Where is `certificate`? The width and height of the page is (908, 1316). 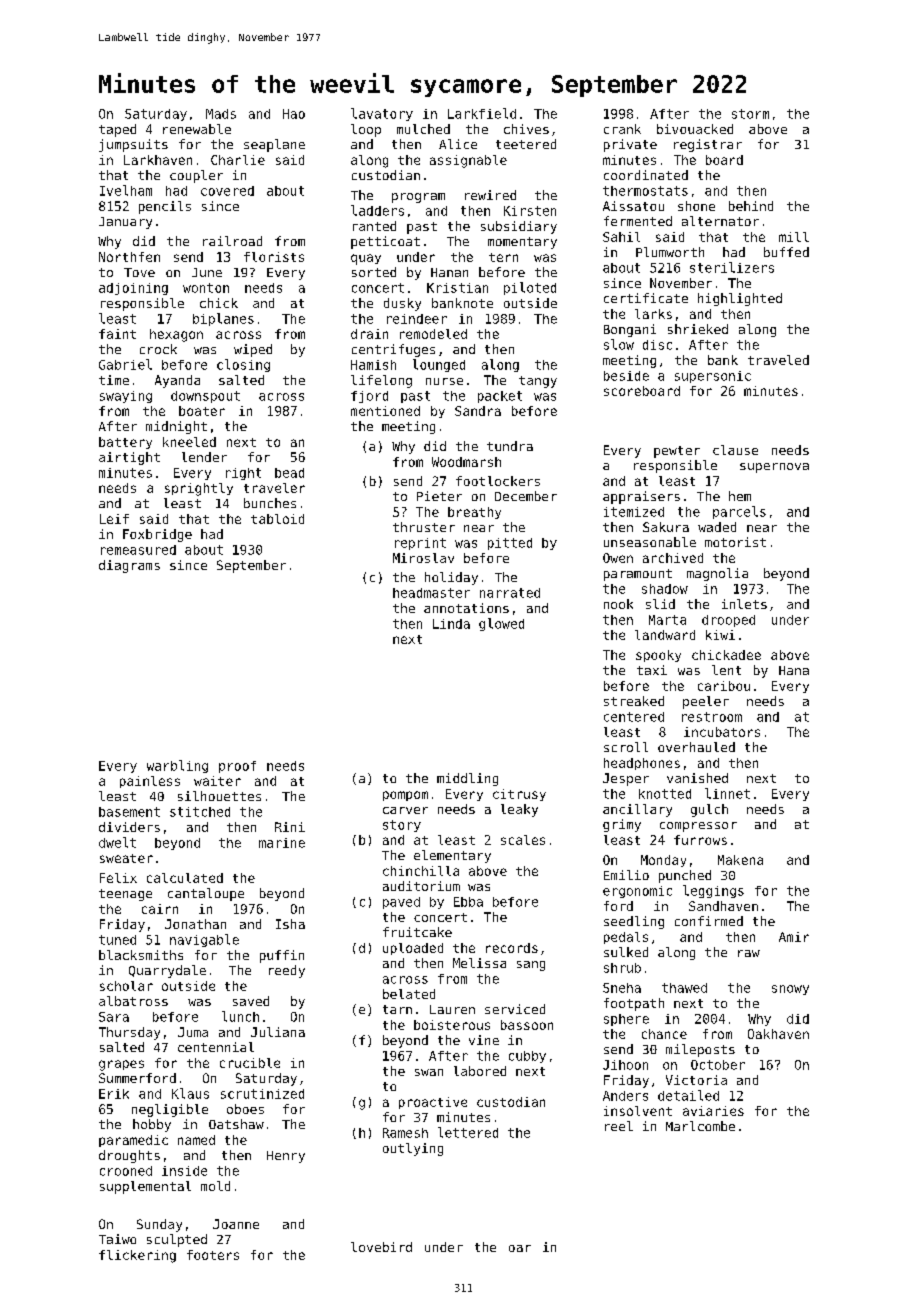
certificate is located at coordinates (646, 298).
